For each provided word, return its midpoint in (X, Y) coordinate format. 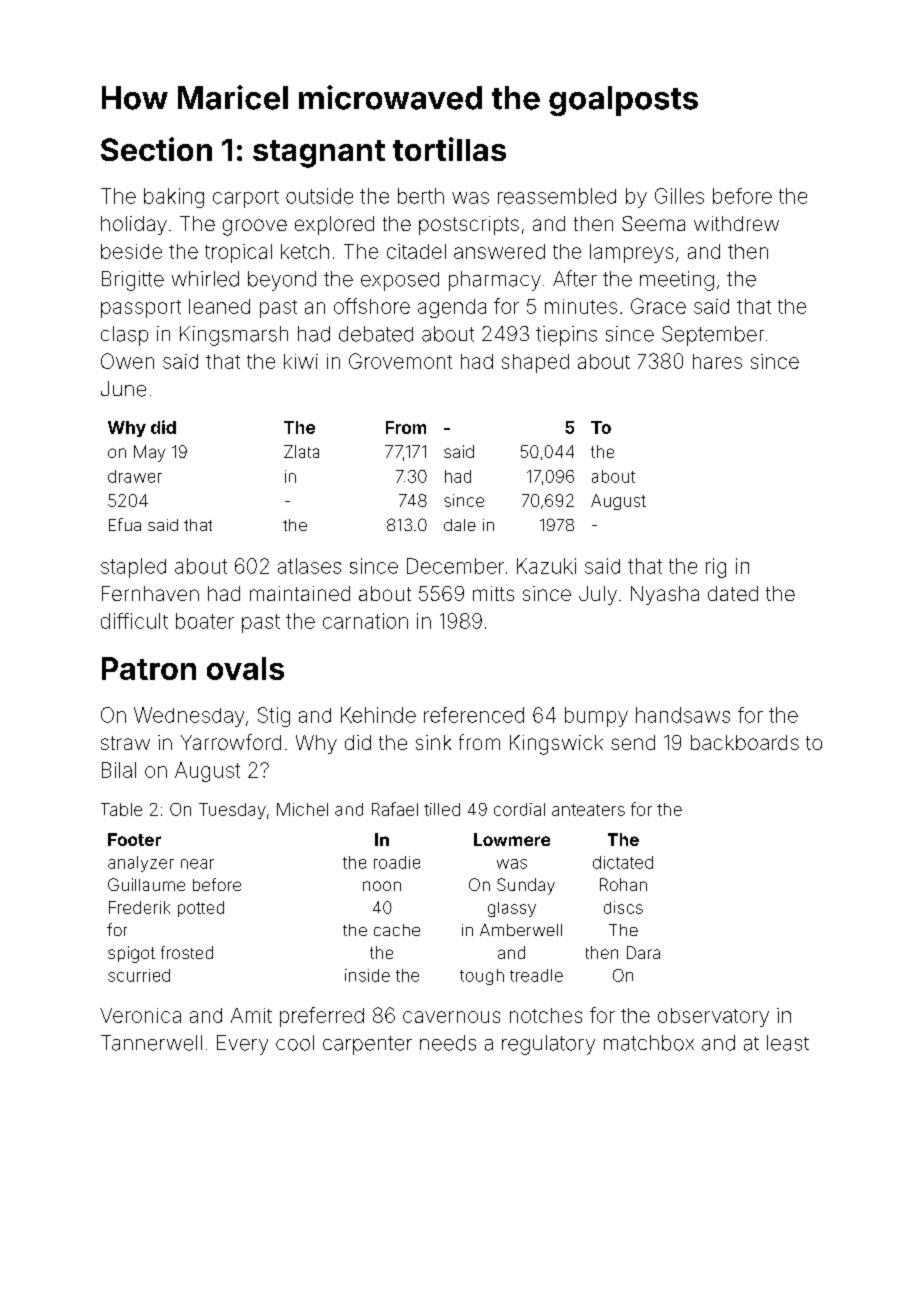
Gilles (679, 196)
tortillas (449, 149)
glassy (512, 909)
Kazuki (546, 566)
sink (433, 742)
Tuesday (232, 811)
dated (733, 593)
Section (156, 149)
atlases (309, 566)
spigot (131, 954)
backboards (745, 742)
